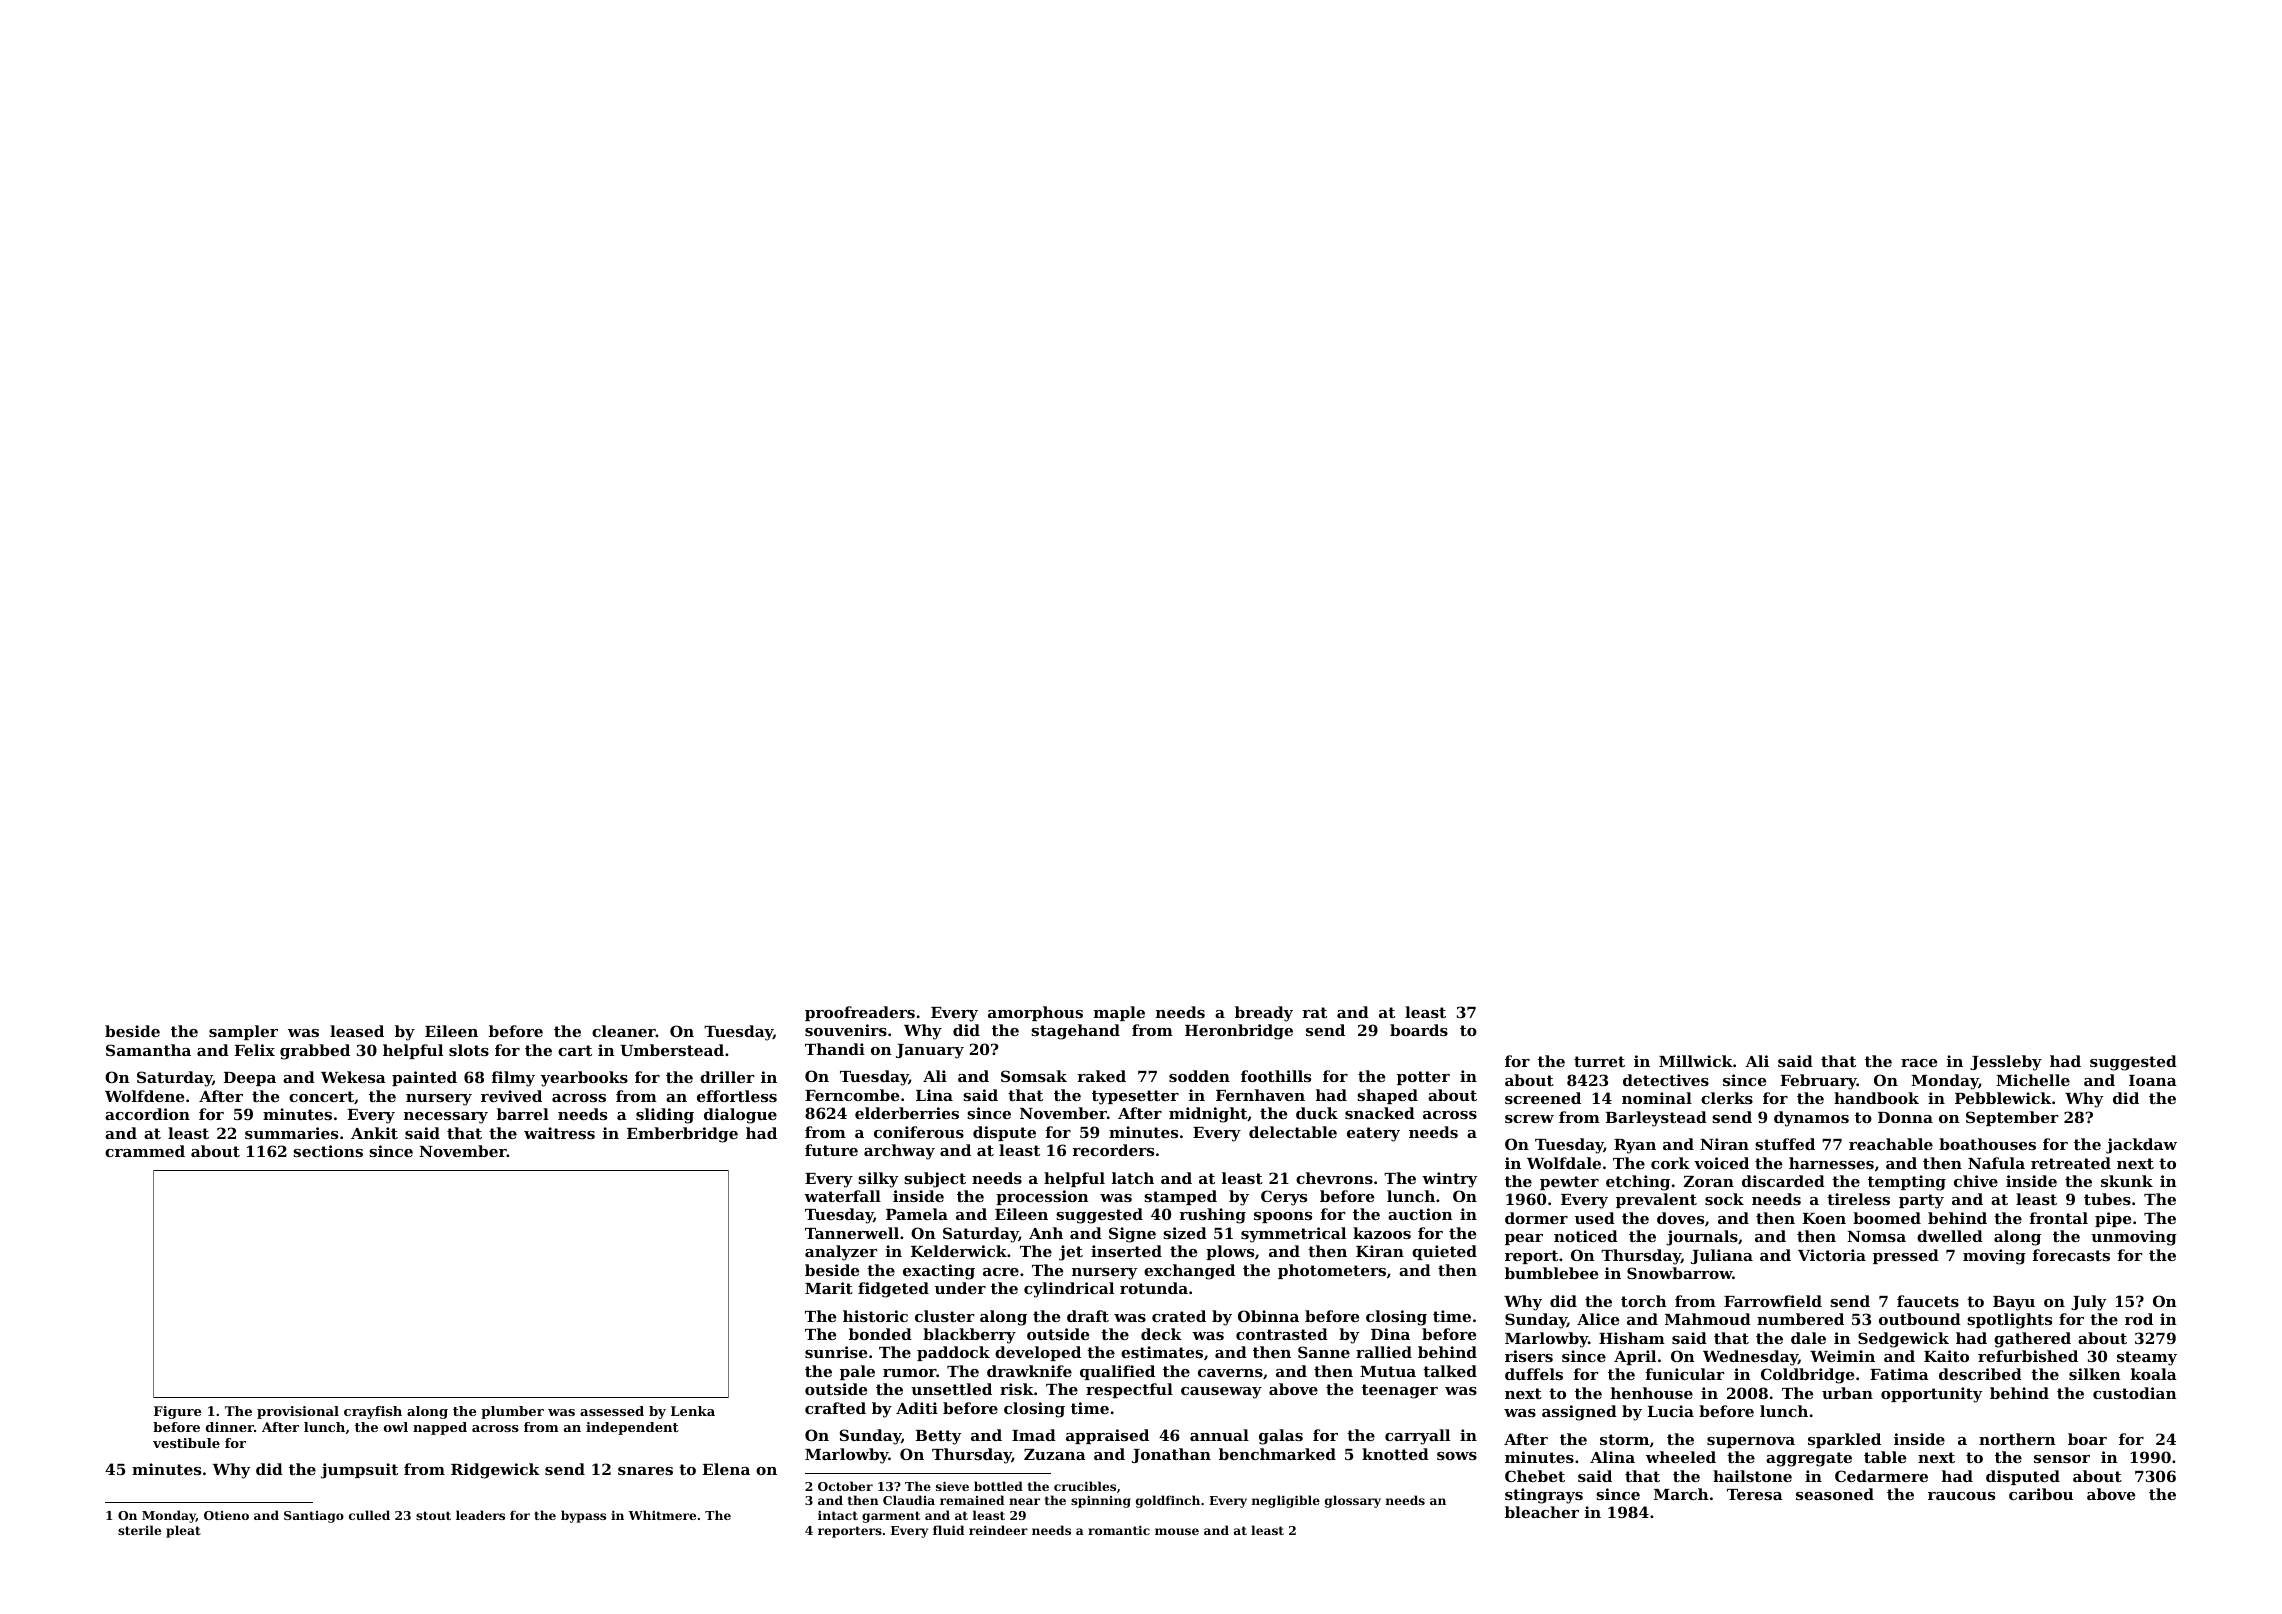 The width and height of the document is (2282, 1614). I want to click on reindeer, so click(998, 1530).
